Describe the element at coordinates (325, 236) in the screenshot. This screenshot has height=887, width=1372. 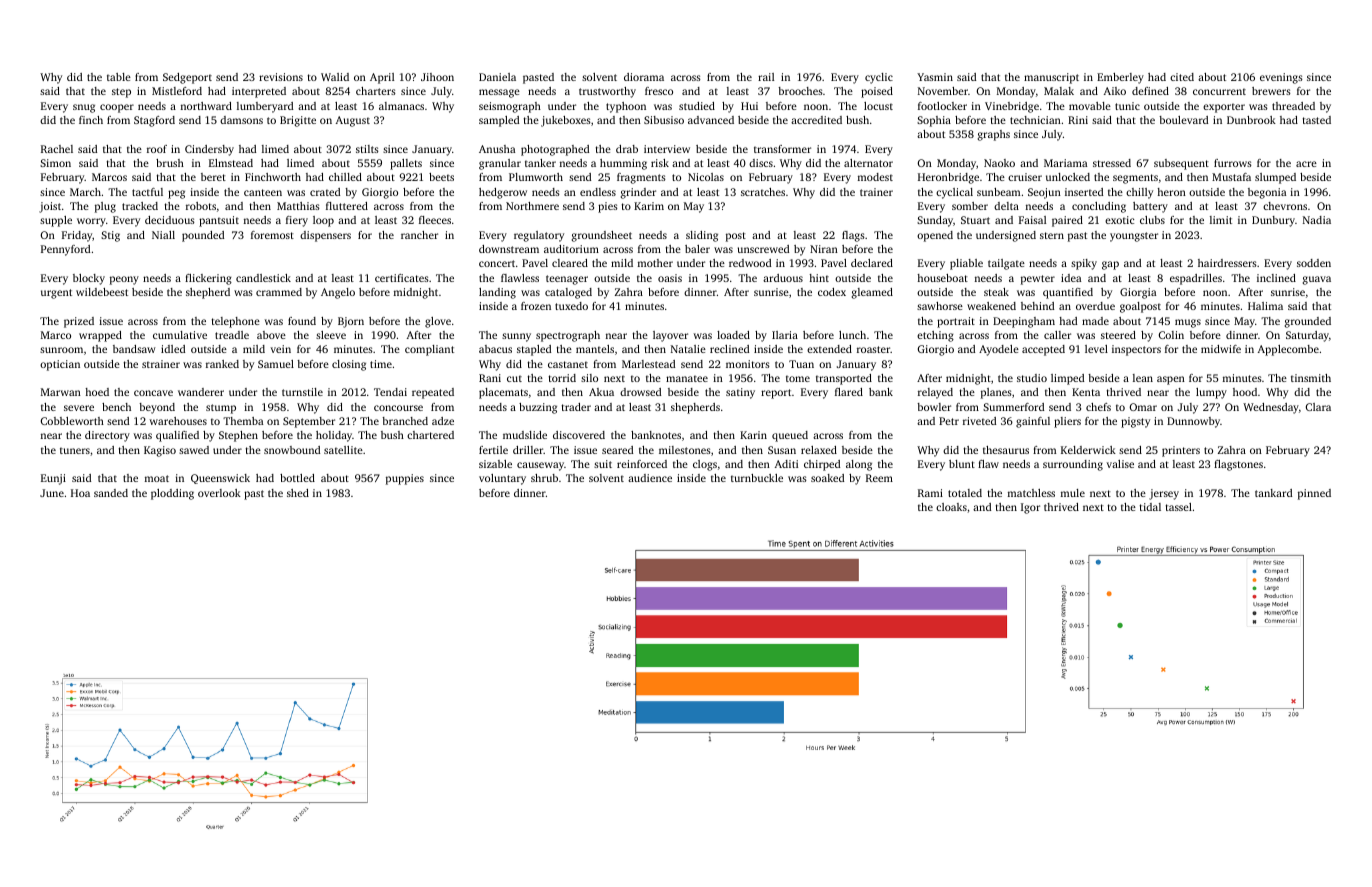
I see `dispensers` at that location.
